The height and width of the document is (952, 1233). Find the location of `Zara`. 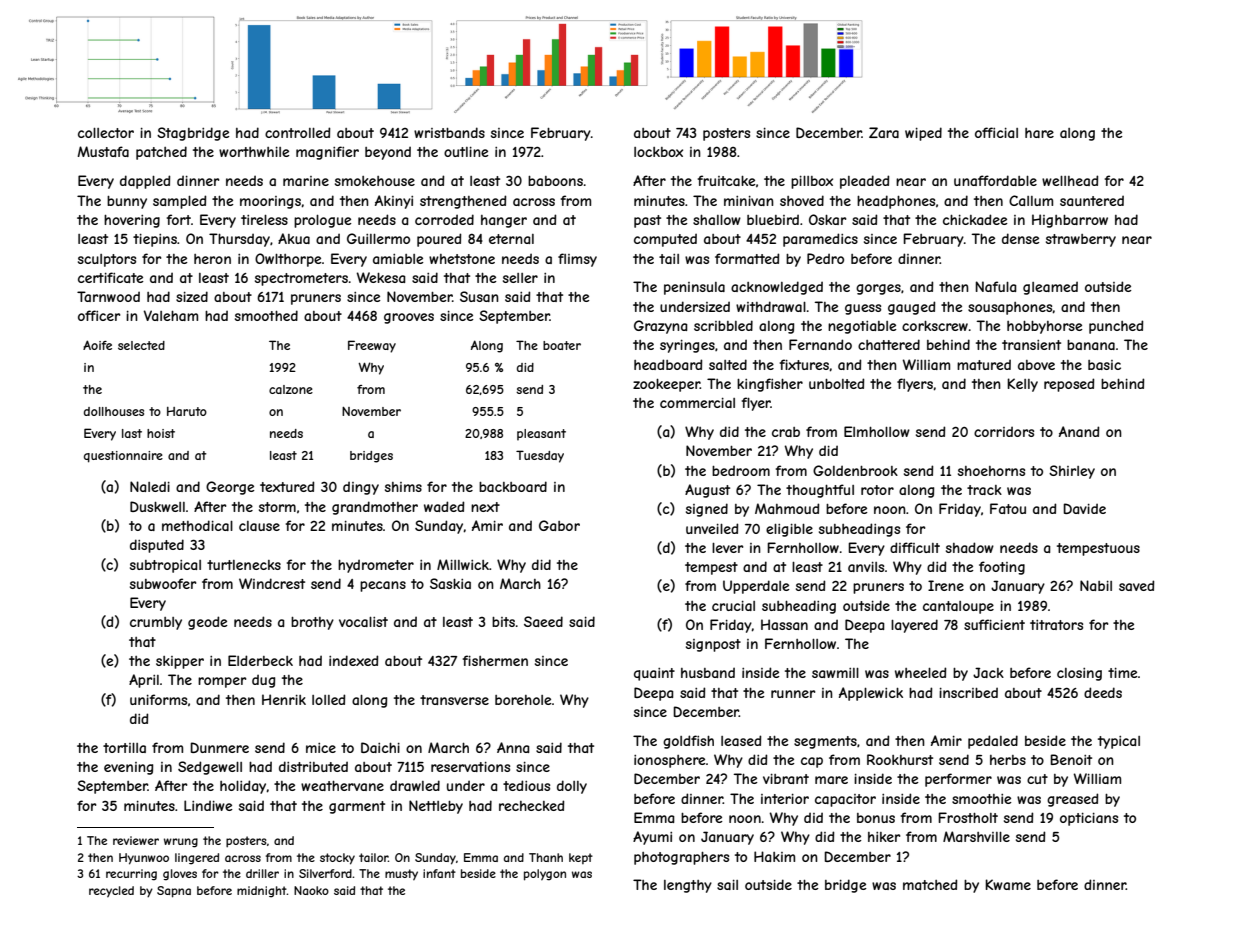

Zara is located at coordinates (884, 132).
